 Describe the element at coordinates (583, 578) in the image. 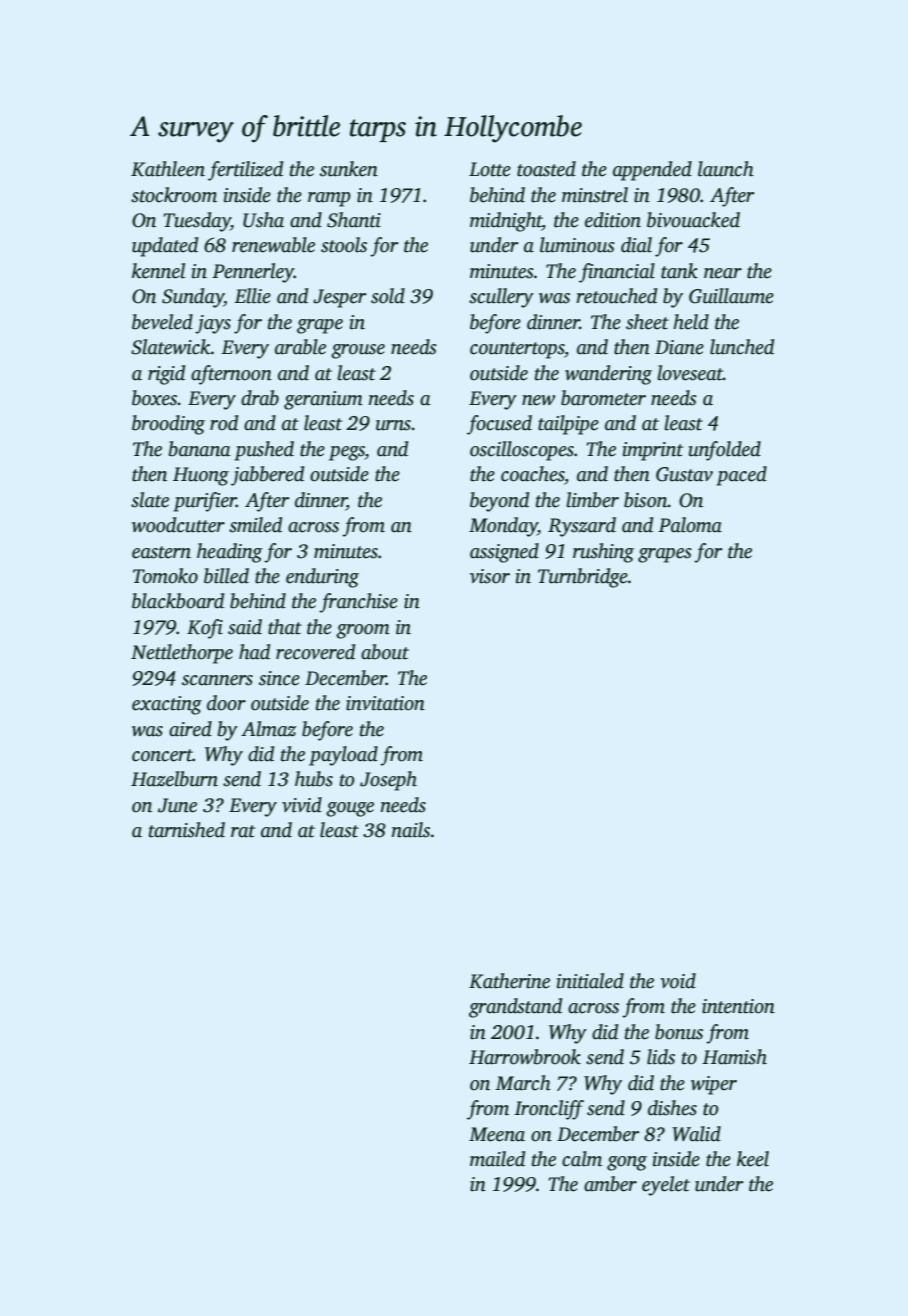

I see `Turnbridge` at that location.
